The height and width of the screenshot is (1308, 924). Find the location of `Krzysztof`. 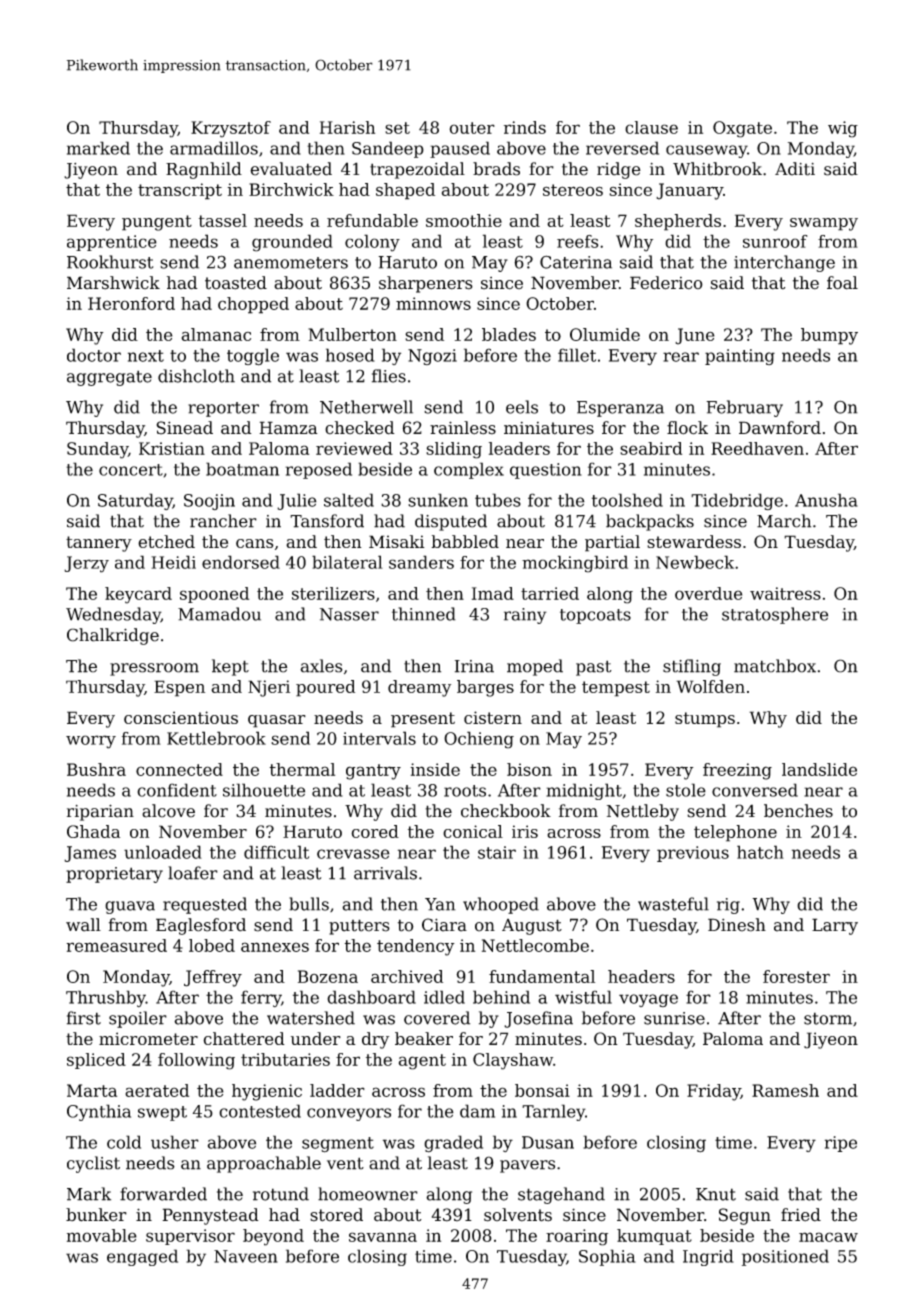

Krzysztof is located at coordinates (231, 129).
